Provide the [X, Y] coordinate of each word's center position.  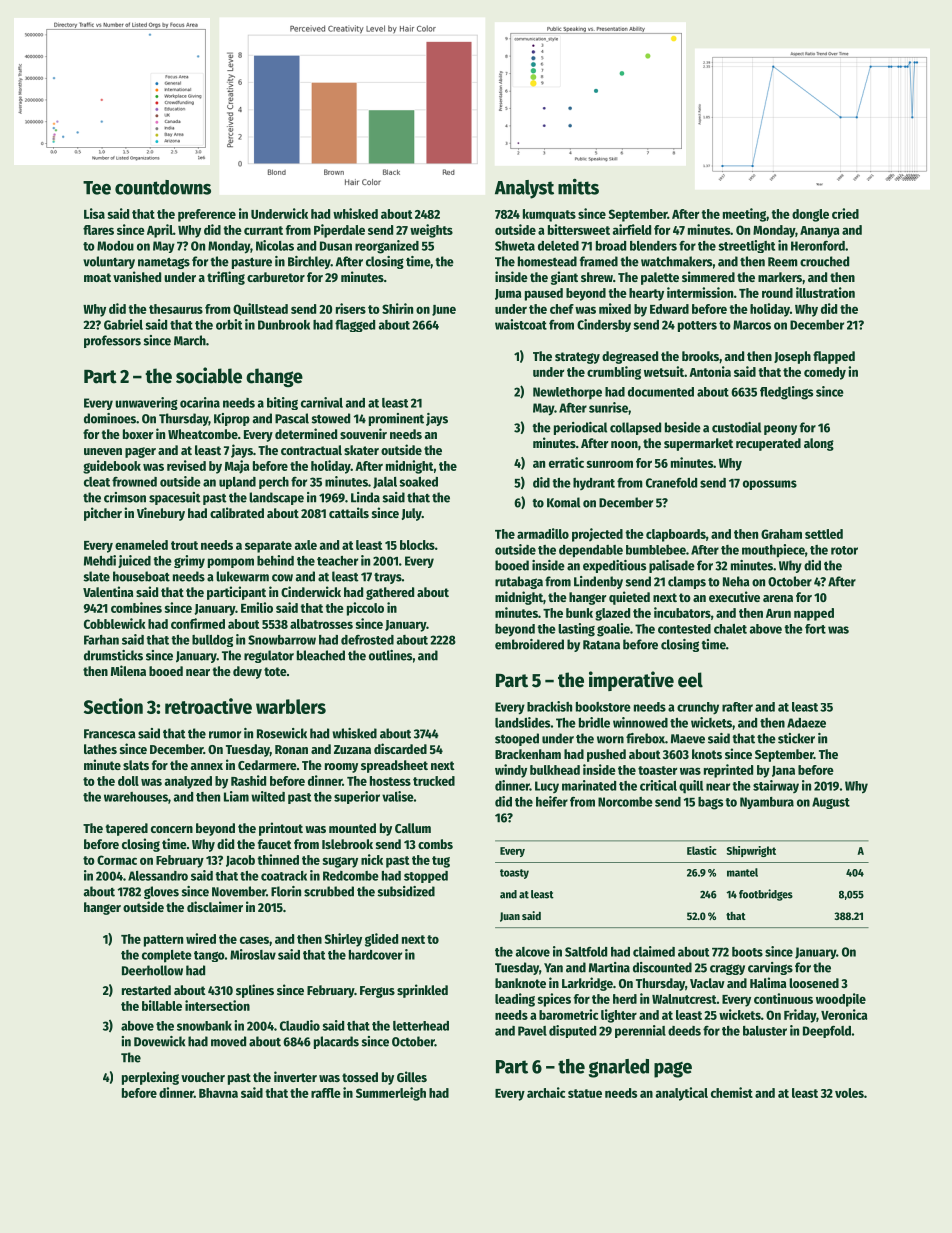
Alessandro [158, 876]
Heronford [818, 246]
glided [381, 940]
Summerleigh [391, 1094]
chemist [732, 1092]
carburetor [276, 277]
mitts [578, 186]
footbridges [766, 895]
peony [780, 430]
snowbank [204, 1026]
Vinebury [161, 514]
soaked [418, 482]
